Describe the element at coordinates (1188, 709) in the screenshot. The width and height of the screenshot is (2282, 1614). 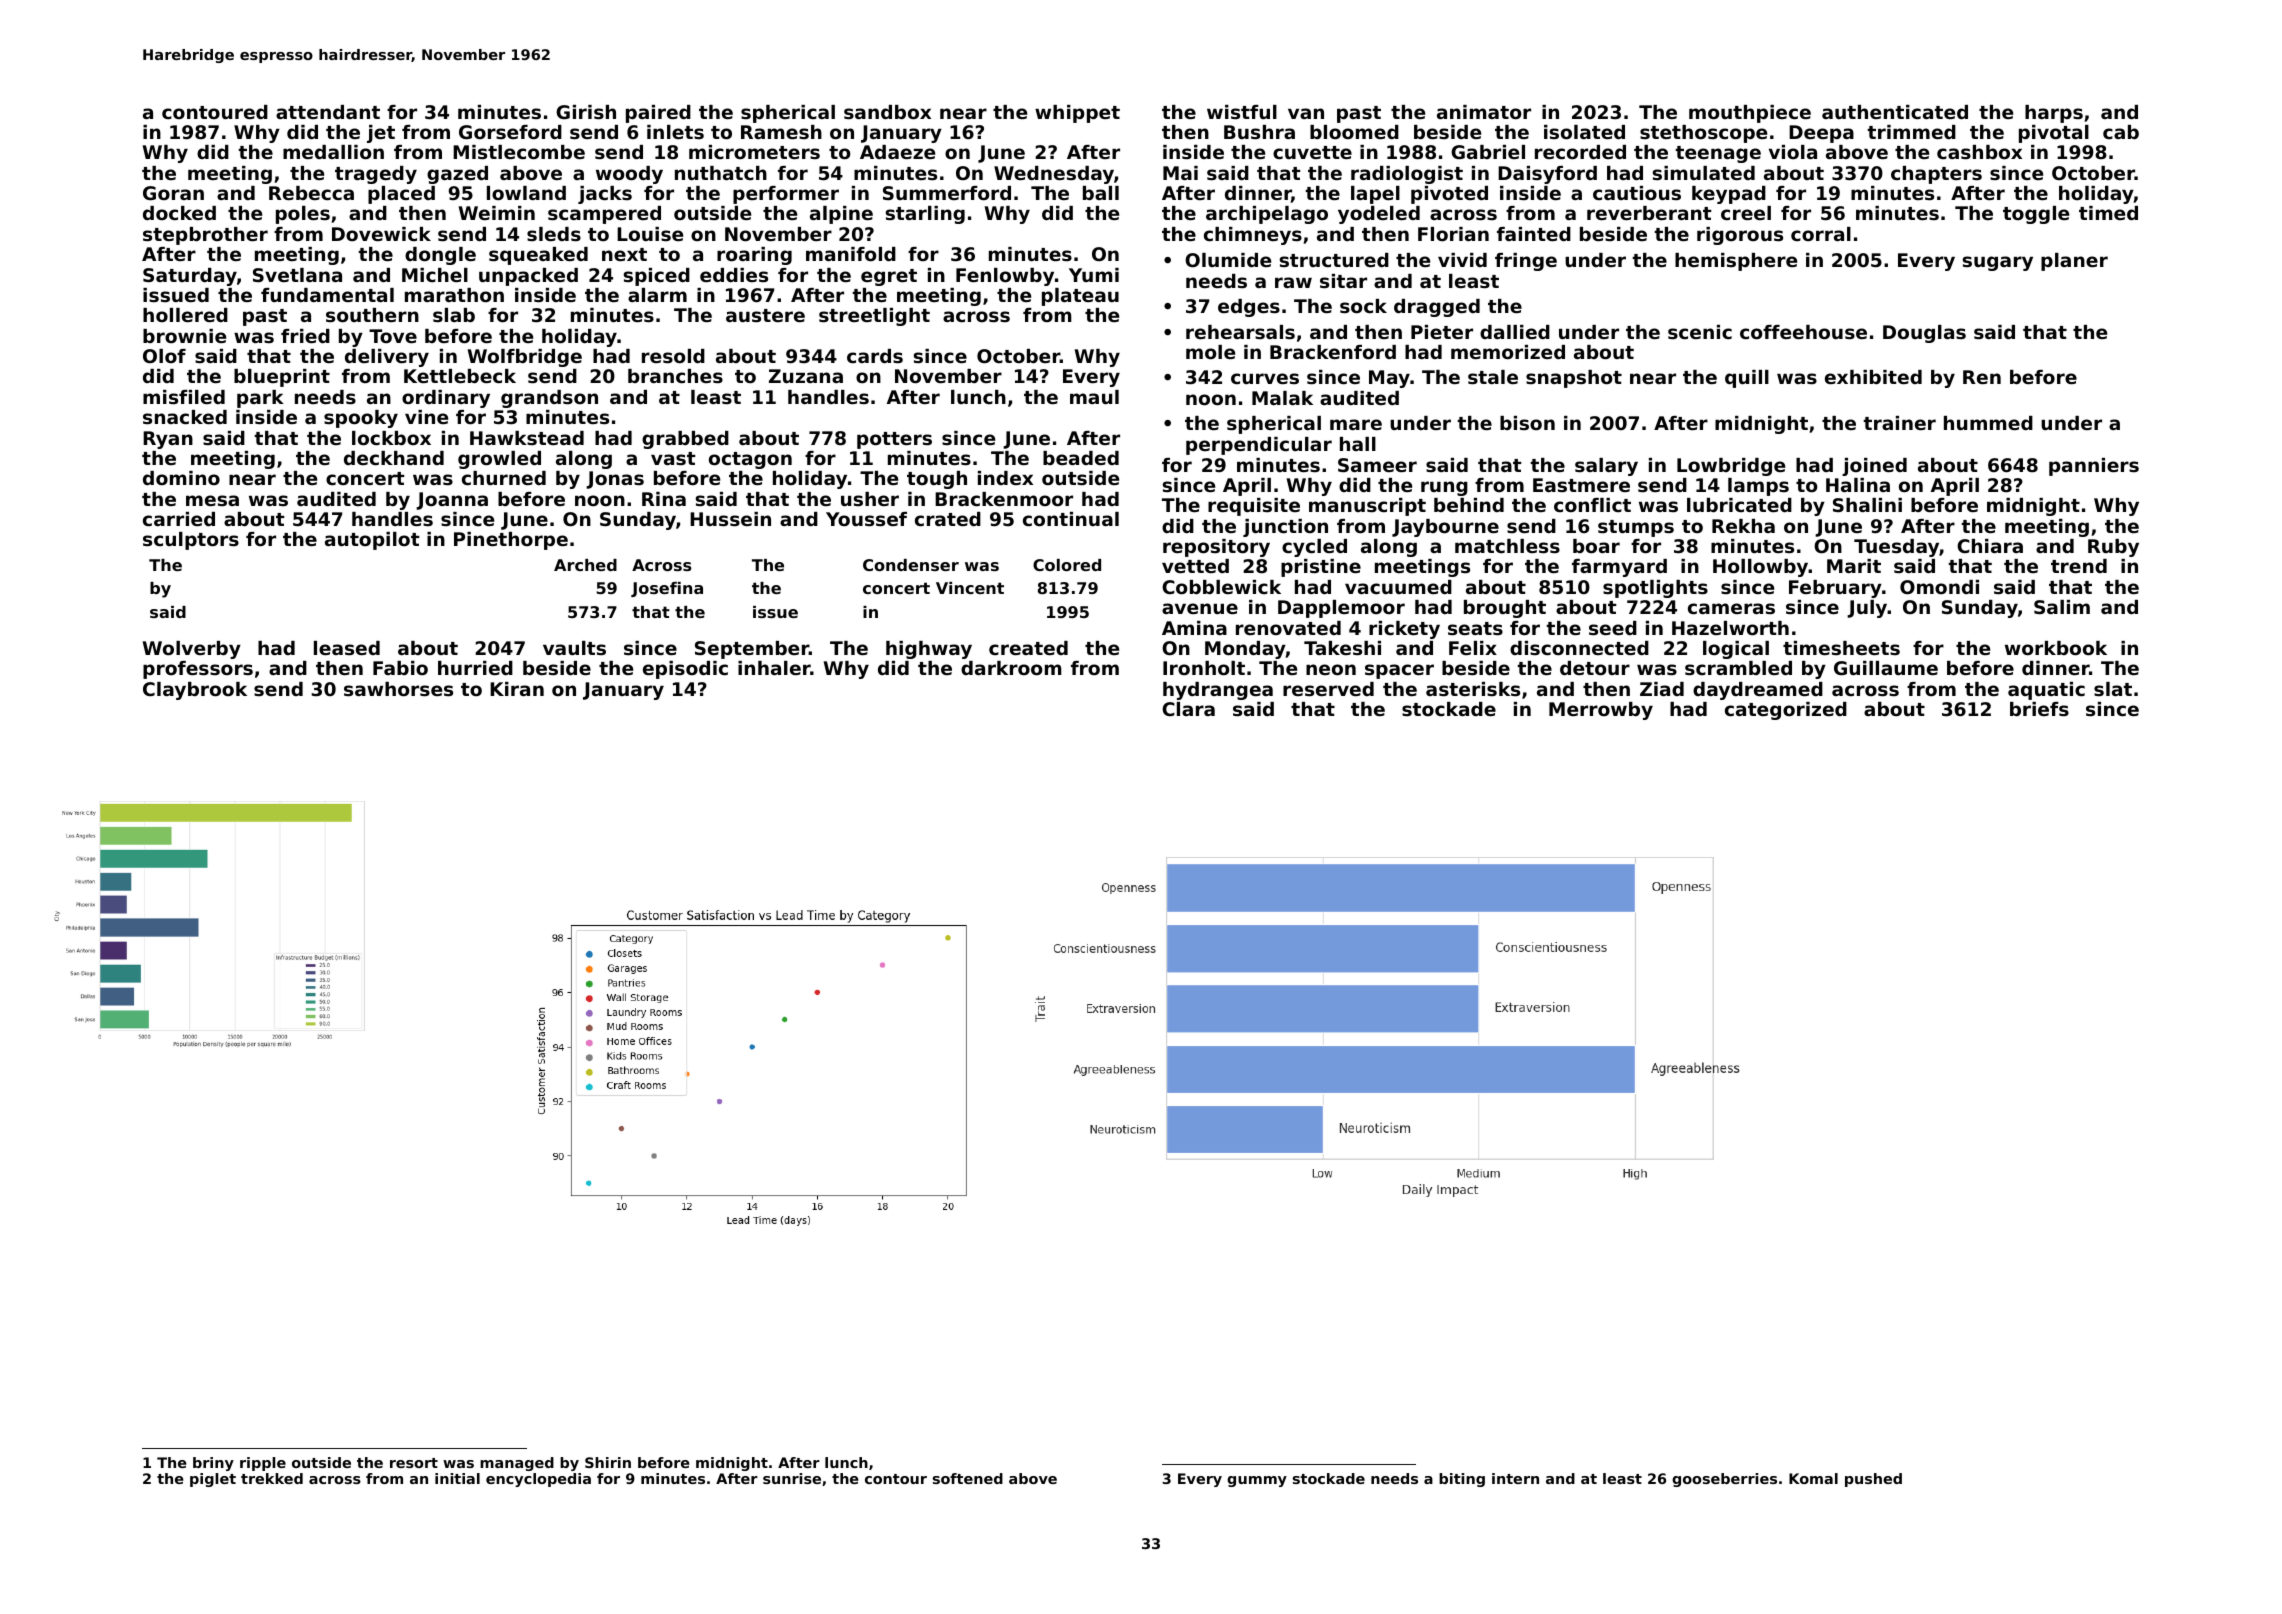
I see `Clara` at that location.
